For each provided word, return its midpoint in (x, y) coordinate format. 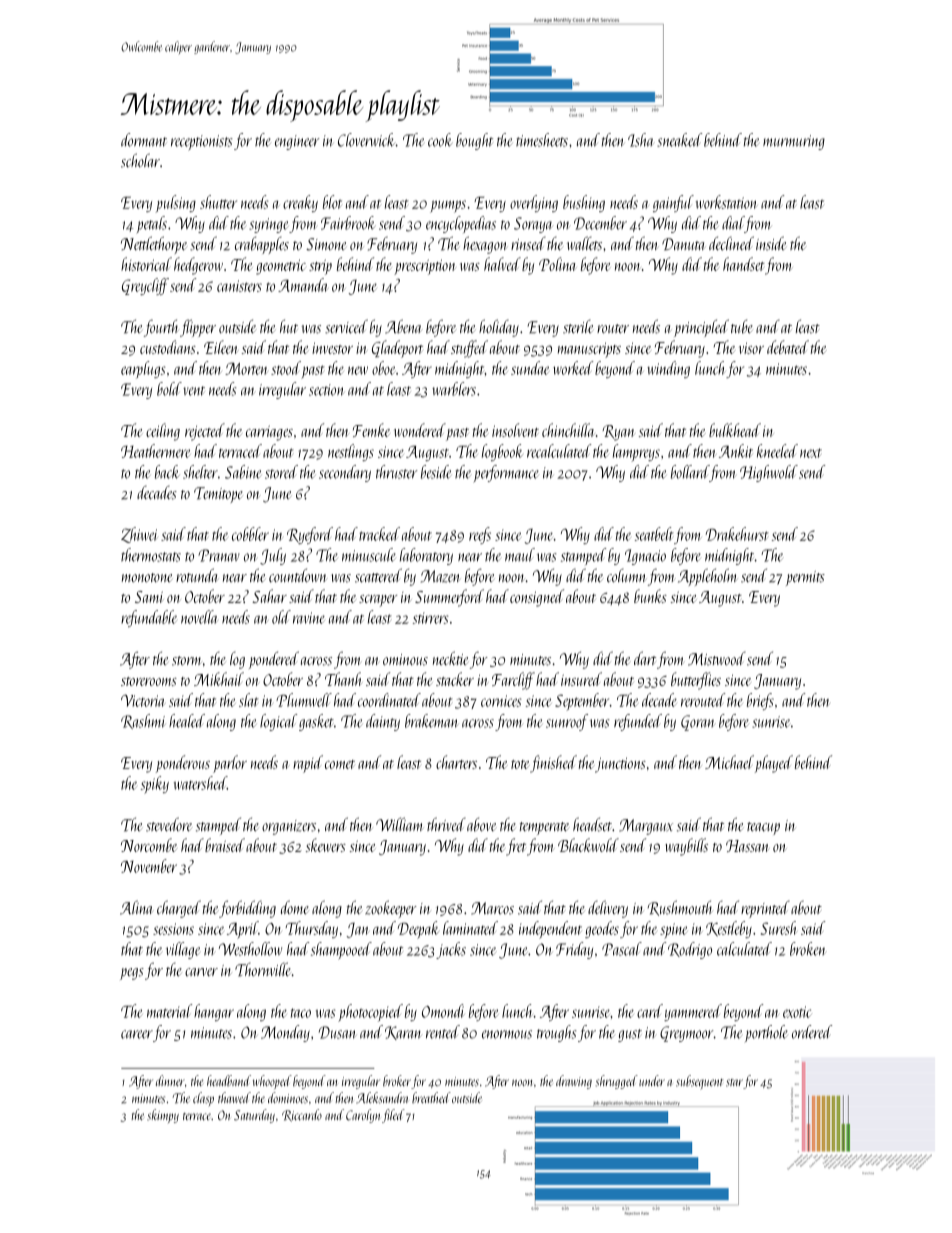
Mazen (440, 576)
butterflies (696, 681)
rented (443, 1032)
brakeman (431, 721)
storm (187, 661)
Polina (558, 264)
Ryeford (310, 535)
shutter (218, 202)
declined (731, 243)
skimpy (163, 1116)
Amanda (303, 285)
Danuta (683, 244)
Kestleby (729, 929)
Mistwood (717, 659)
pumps (448, 206)
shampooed (341, 951)
